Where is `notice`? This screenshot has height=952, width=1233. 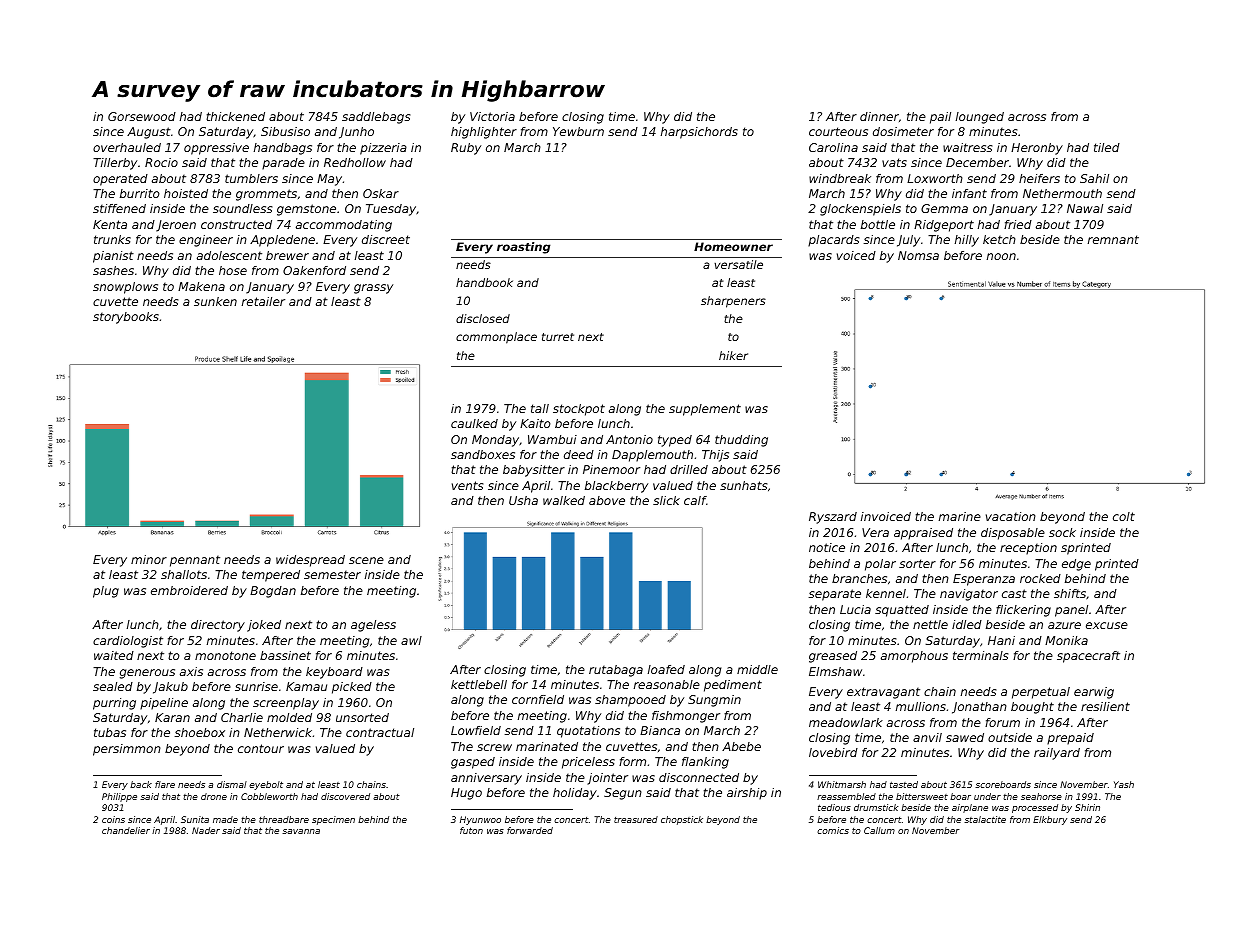
notice is located at coordinates (827, 547).
